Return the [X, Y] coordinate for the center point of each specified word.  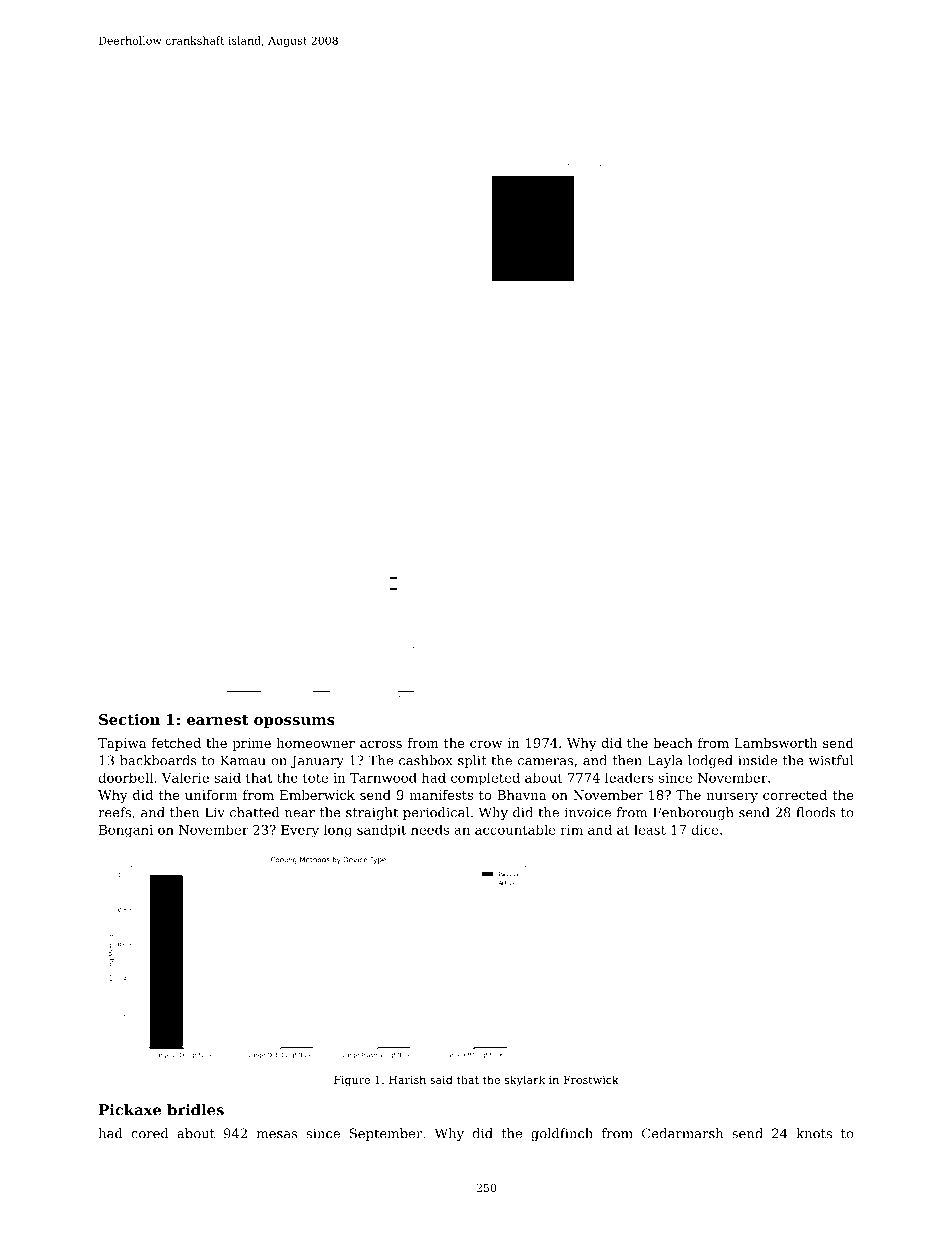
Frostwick [591, 1079]
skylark [525, 1081]
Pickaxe [130, 1110]
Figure [352, 1081]
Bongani [126, 831]
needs [430, 829]
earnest [218, 720]
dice [704, 829]
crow [486, 744]
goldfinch [562, 1134]
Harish [407, 1079]
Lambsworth [776, 743]
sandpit [381, 831]
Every [300, 831]
